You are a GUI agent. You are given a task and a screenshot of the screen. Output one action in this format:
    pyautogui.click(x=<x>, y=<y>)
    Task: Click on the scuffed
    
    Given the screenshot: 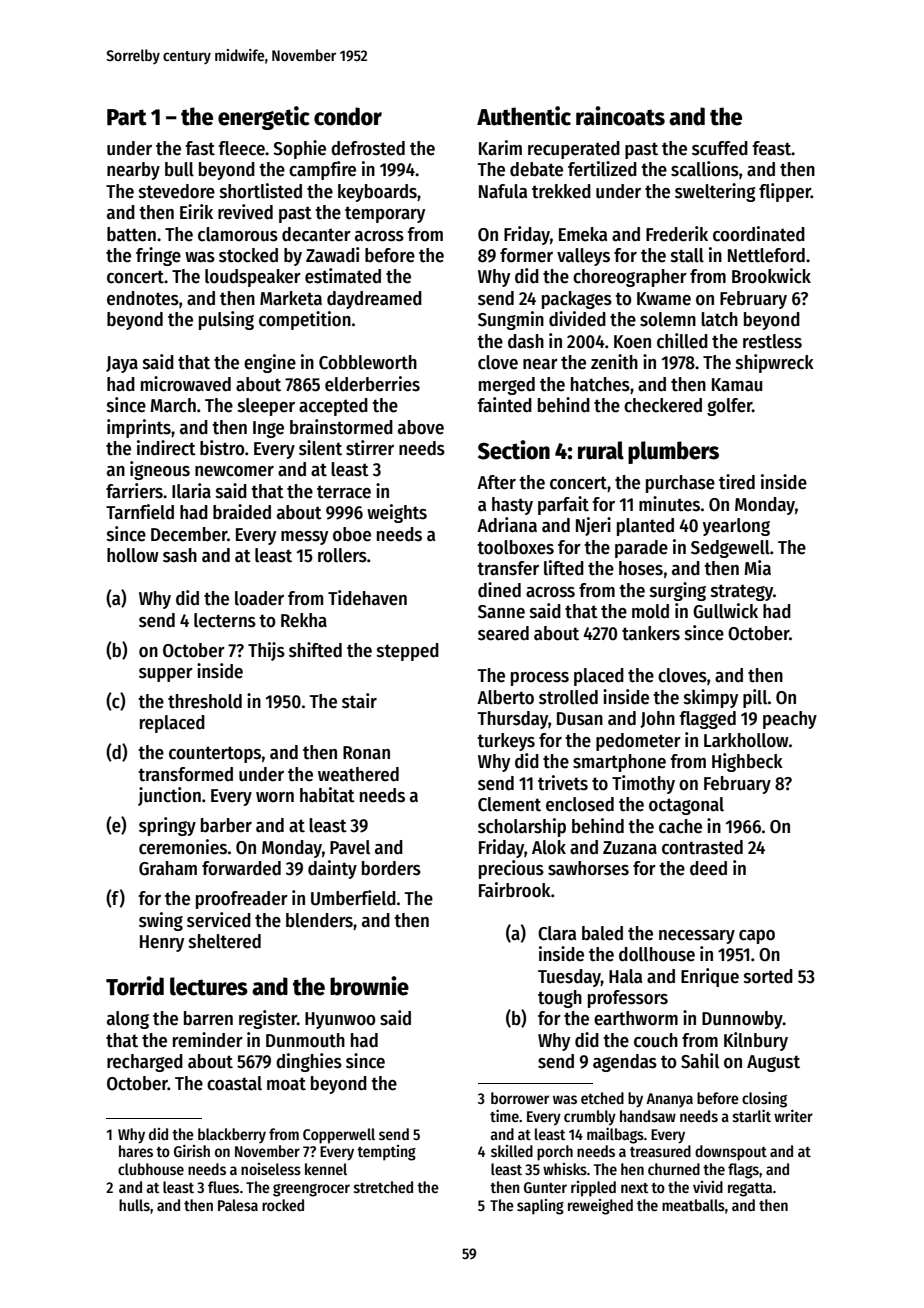 What is the action you would take?
    pyautogui.click(x=720, y=148)
